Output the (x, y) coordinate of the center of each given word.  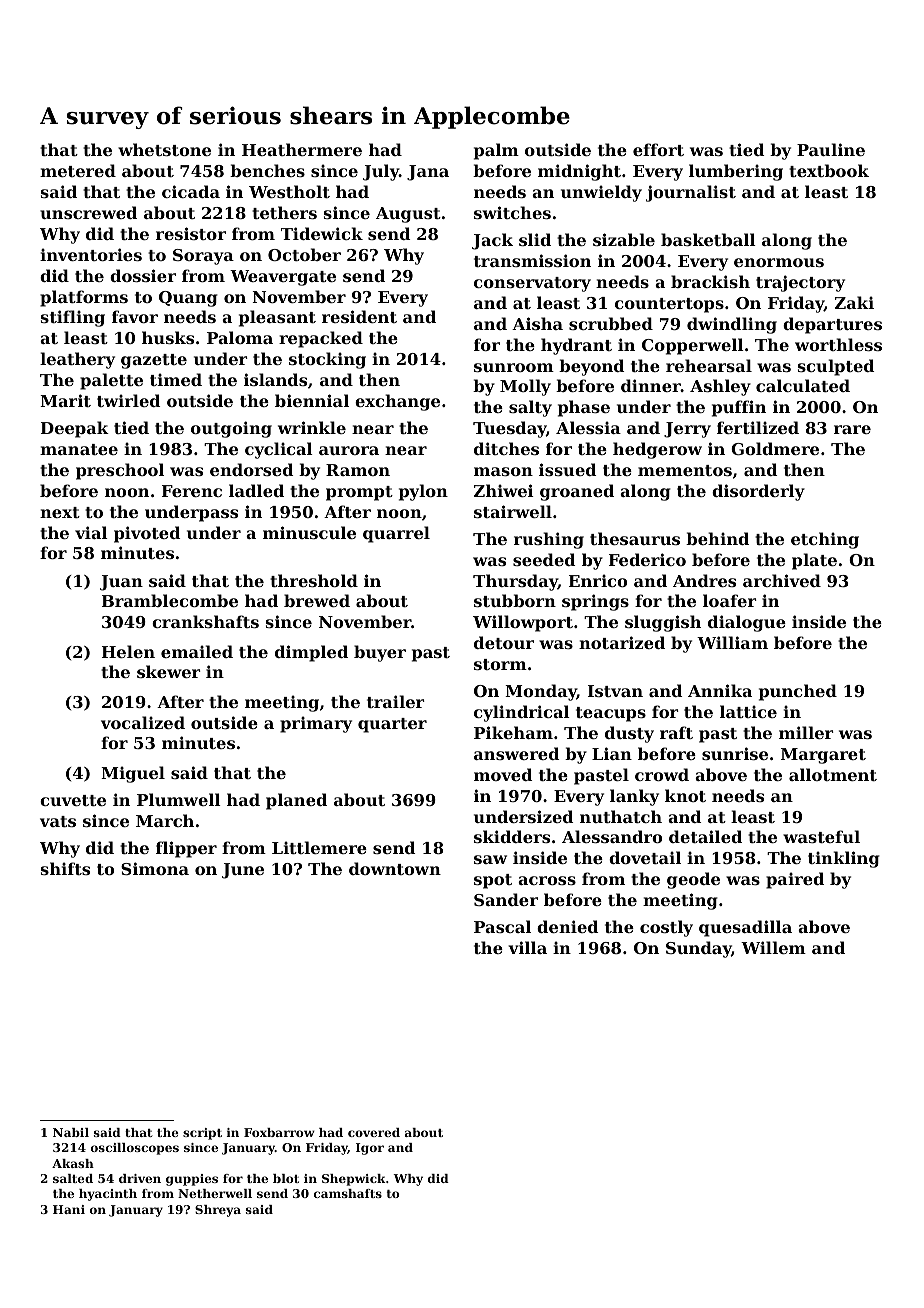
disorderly (758, 492)
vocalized (143, 722)
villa (527, 947)
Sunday (699, 949)
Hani (69, 1209)
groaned (577, 492)
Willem (773, 947)
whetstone (164, 149)
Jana (428, 173)
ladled (256, 490)
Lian (612, 753)
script (202, 1134)
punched (798, 692)
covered (374, 1132)
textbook (829, 170)
